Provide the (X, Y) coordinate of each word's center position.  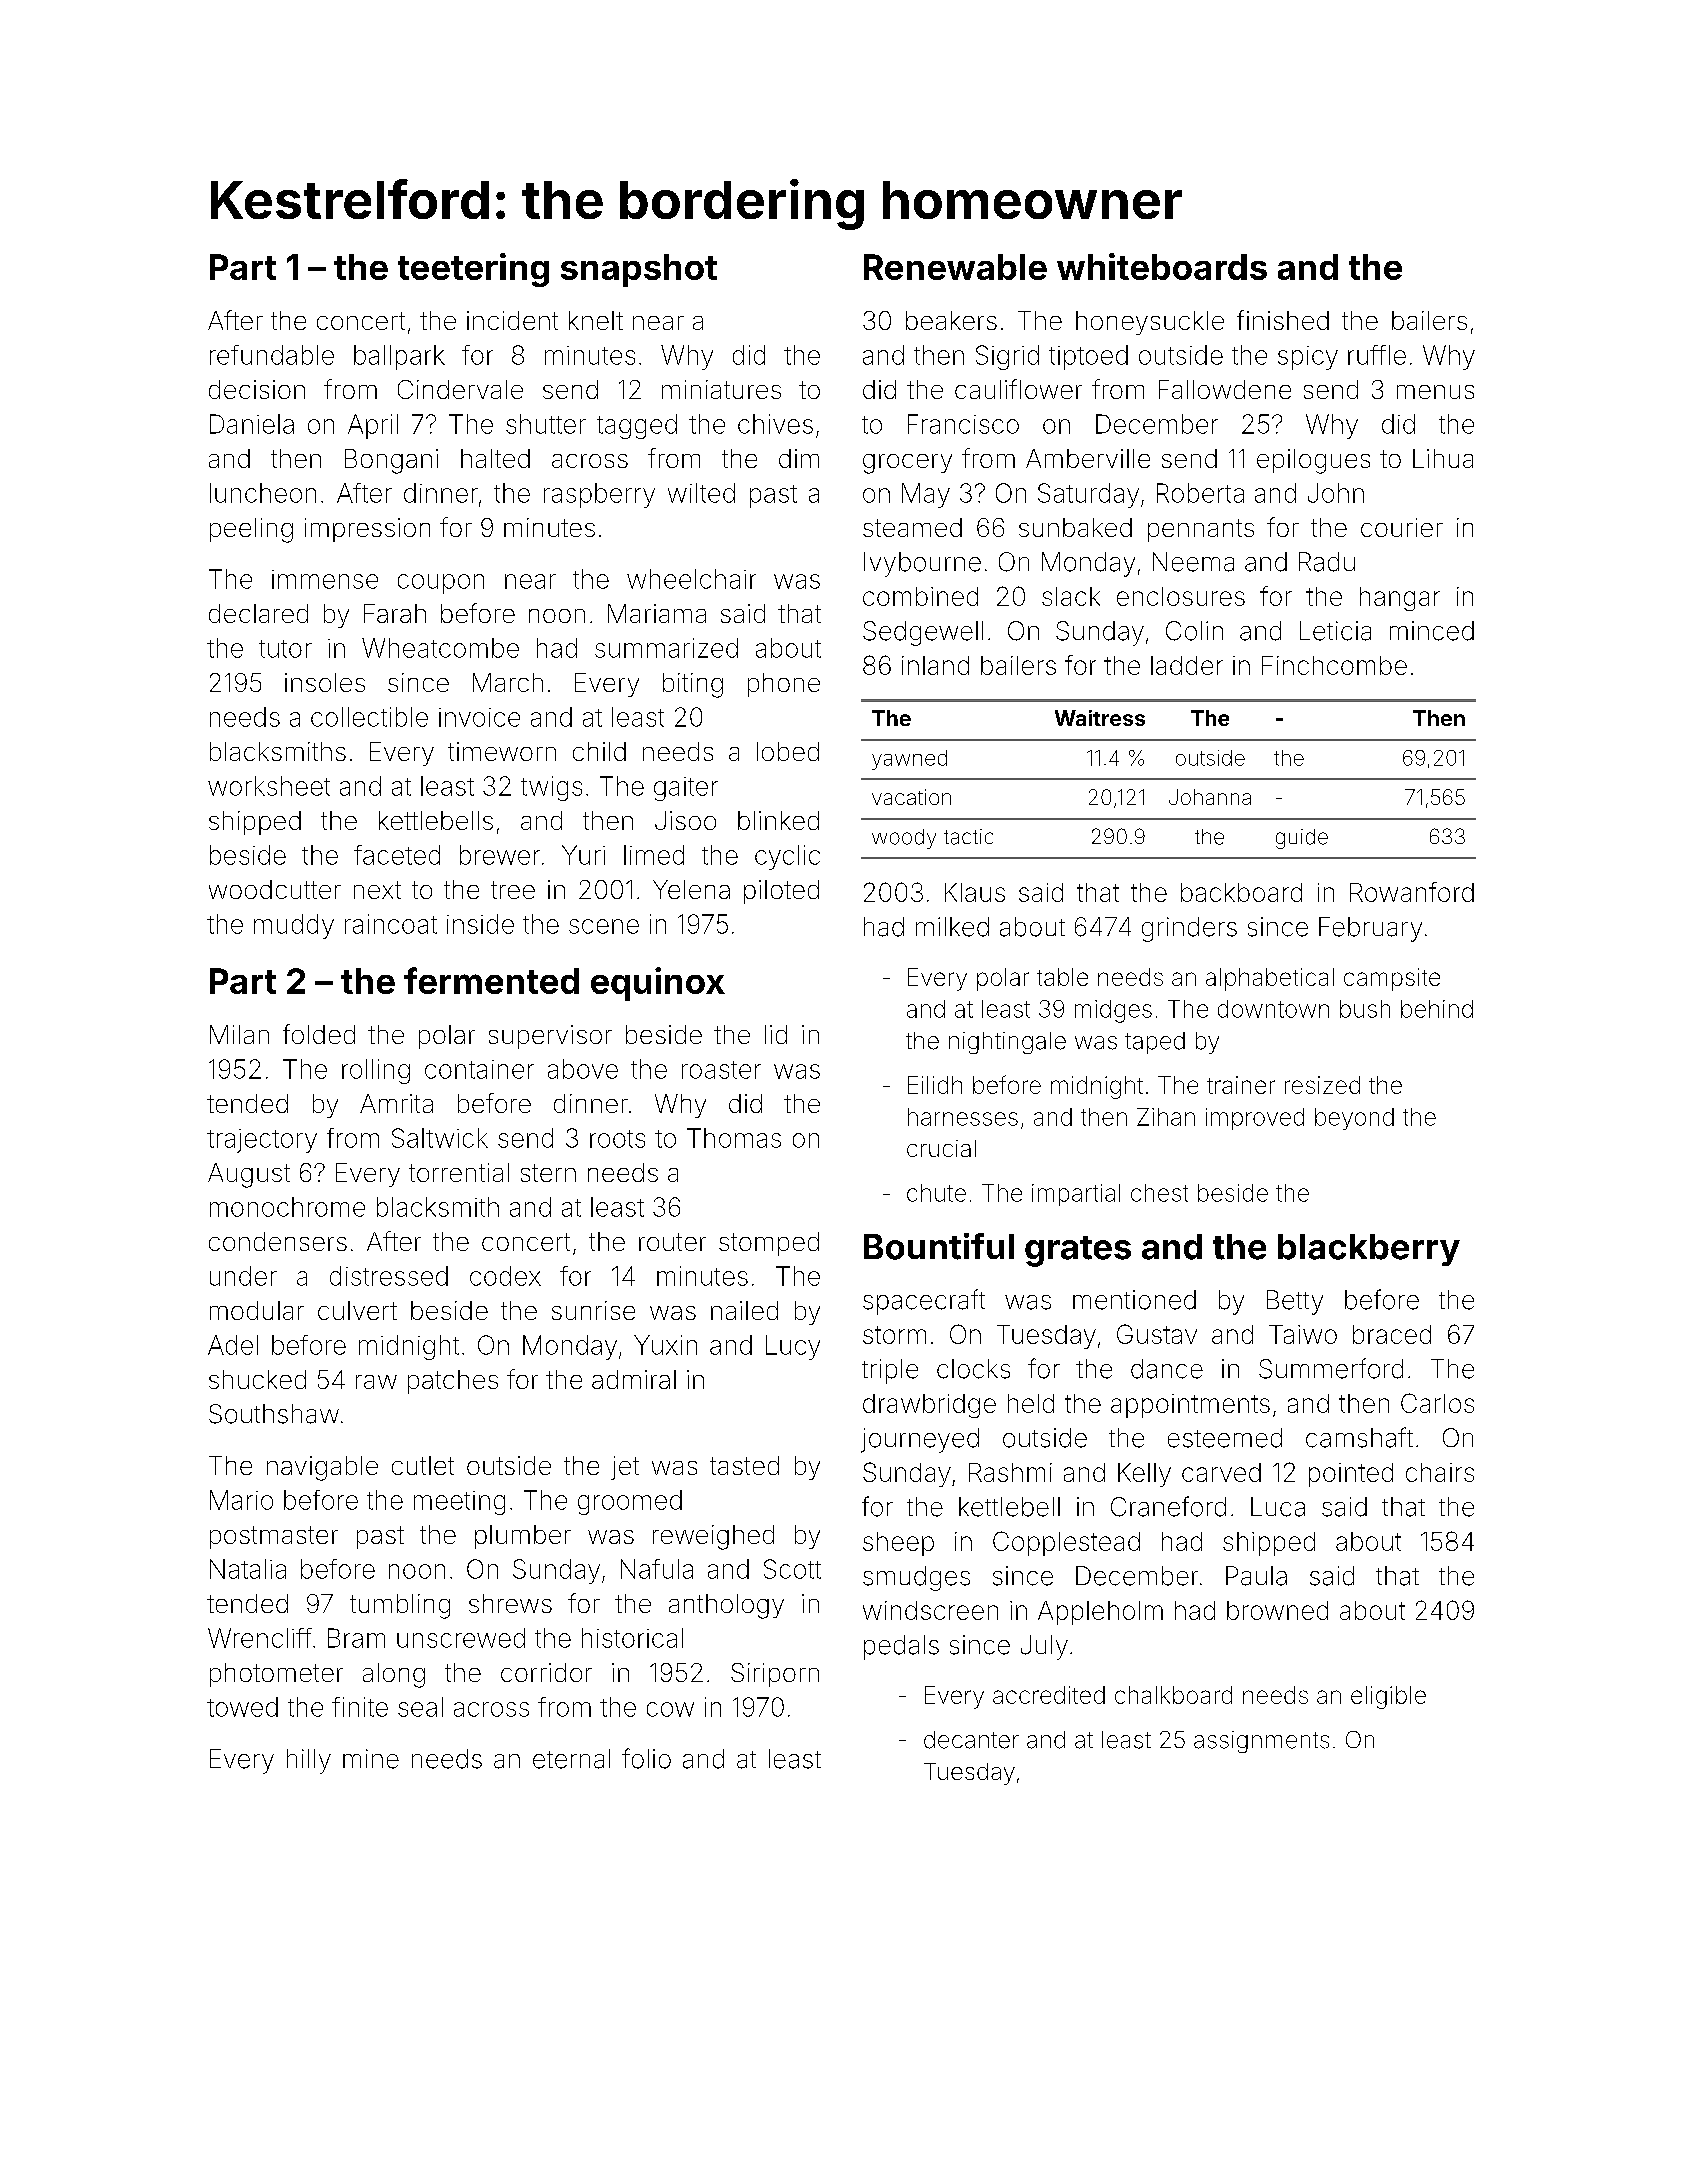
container (479, 1069)
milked (952, 927)
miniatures (721, 389)
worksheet (269, 786)
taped (1155, 1043)
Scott (792, 1569)
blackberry (1369, 1250)
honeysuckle (1150, 323)
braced (1392, 1334)
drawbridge (929, 1406)
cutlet (423, 1465)
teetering (473, 270)
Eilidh (935, 1085)
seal (420, 1707)
